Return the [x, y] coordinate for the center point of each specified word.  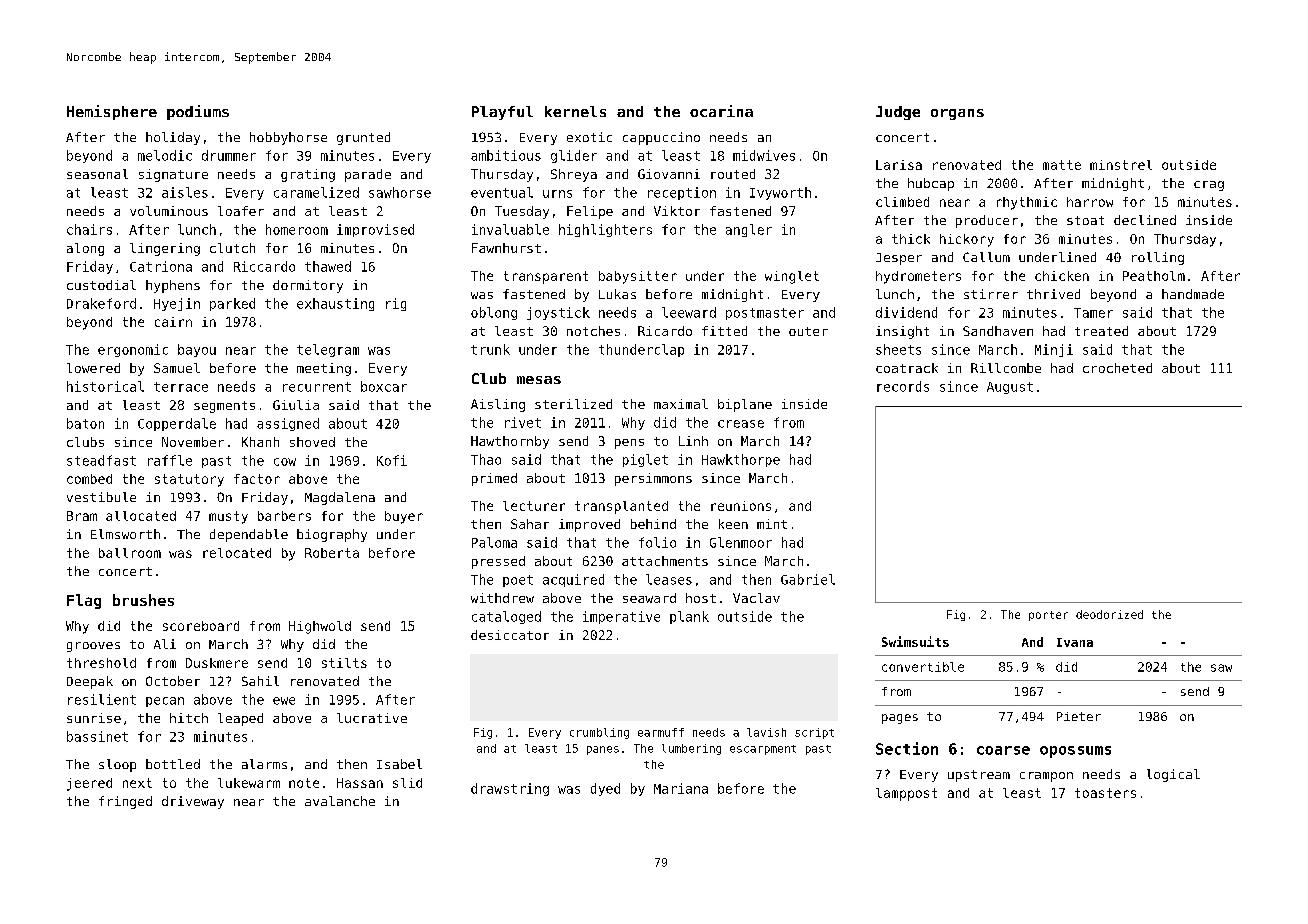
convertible [923, 667]
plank [689, 617]
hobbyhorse [288, 138]
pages [900, 719]
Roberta [332, 553]
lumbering [691, 749]
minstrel [1121, 165]
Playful [502, 113]
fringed [125, 802]
